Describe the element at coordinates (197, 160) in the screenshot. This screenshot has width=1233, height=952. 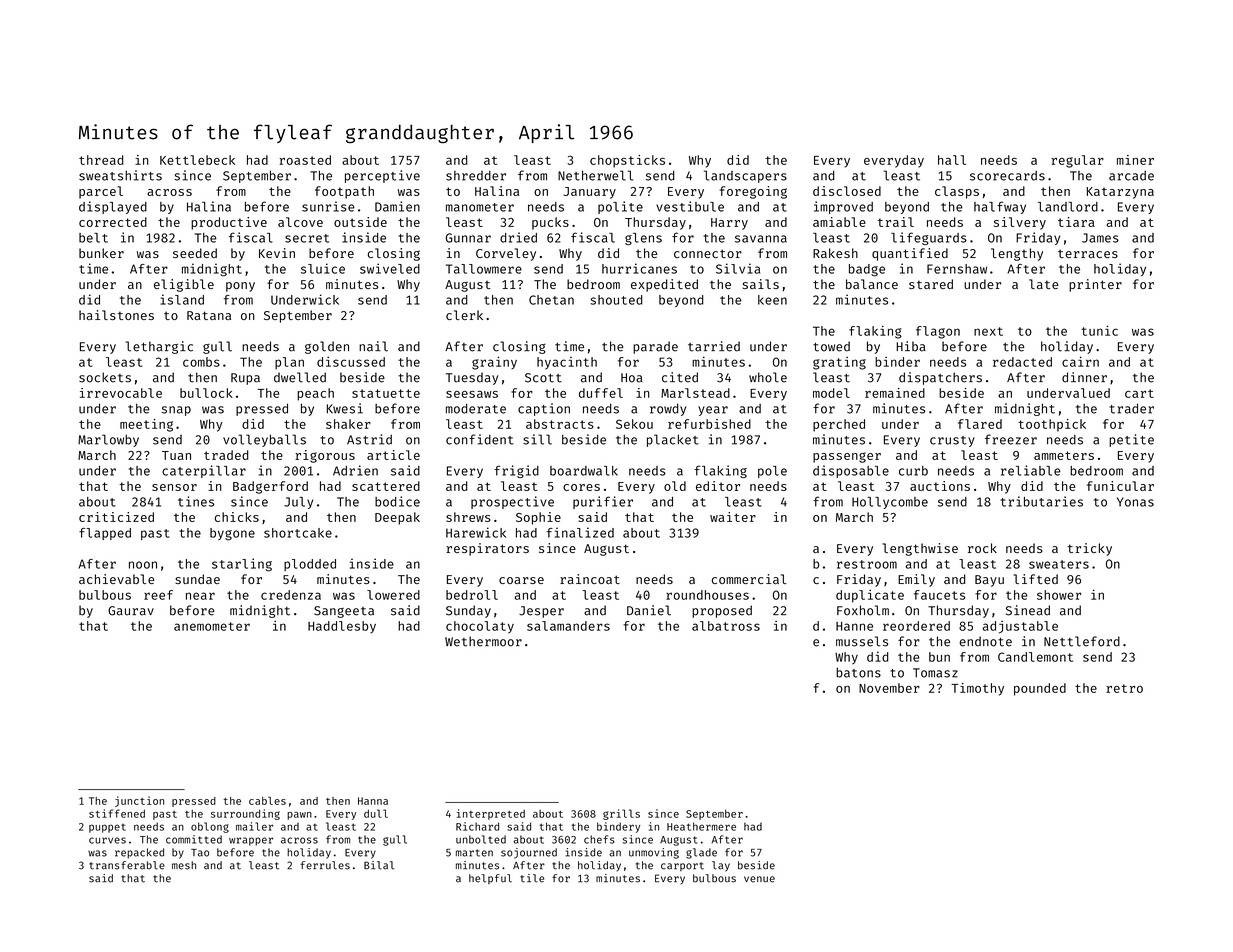
I see `Kettlebeck` at that location.
